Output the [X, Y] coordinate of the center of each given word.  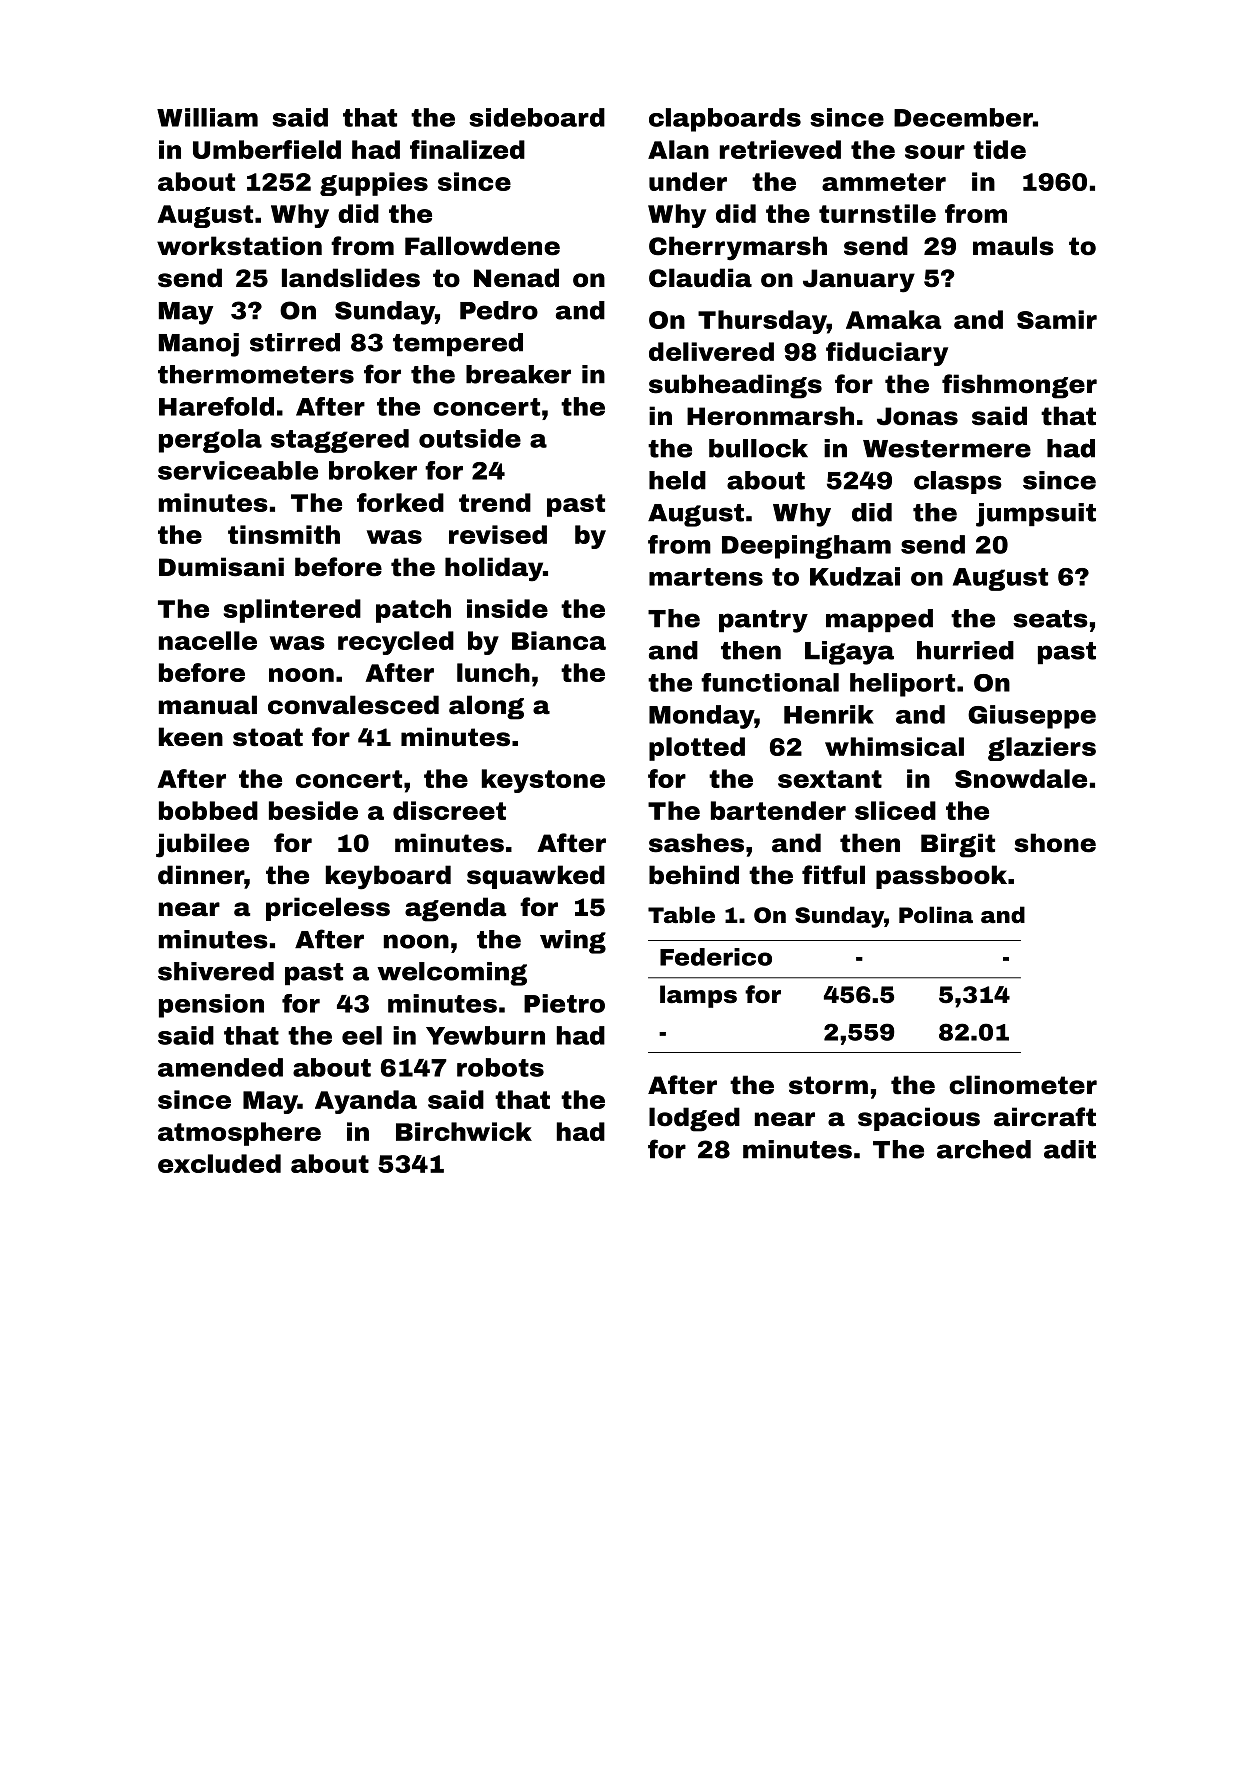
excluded [219, 1163]
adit [1070, 1149]
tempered [458, 344]
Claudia [700, 278]
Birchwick [464, 1131]
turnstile [877, 213]
